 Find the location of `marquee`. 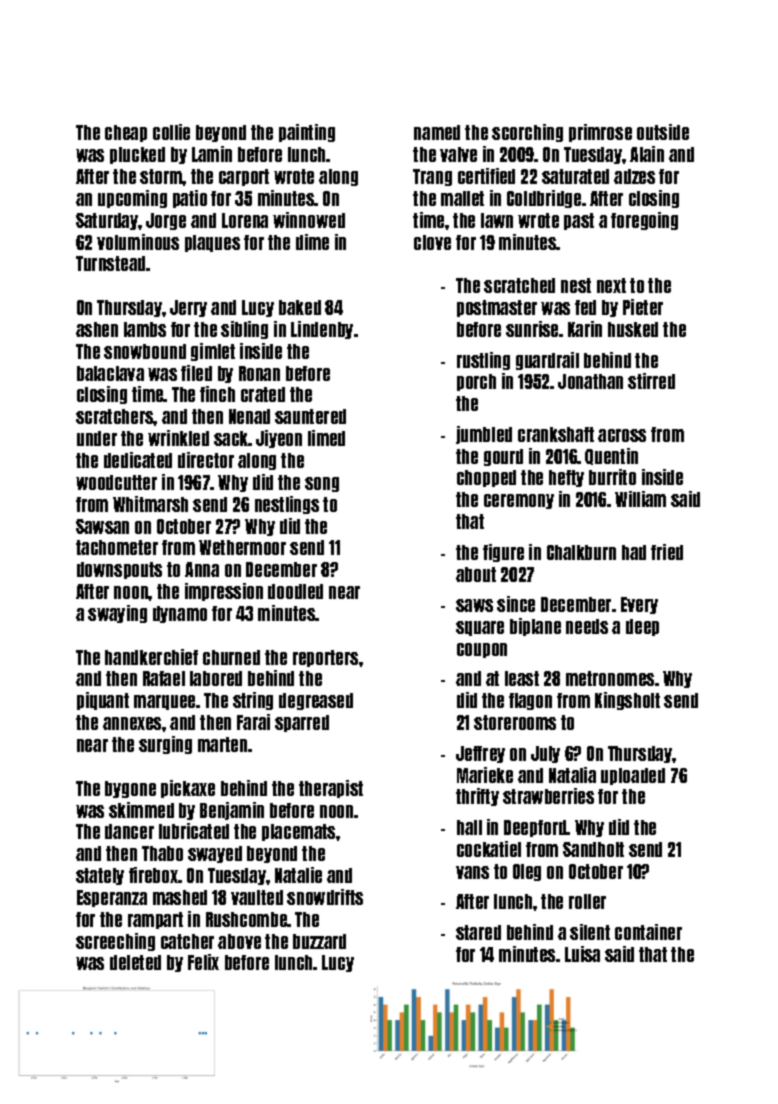

marquee is located at coordinates (164, 702).
